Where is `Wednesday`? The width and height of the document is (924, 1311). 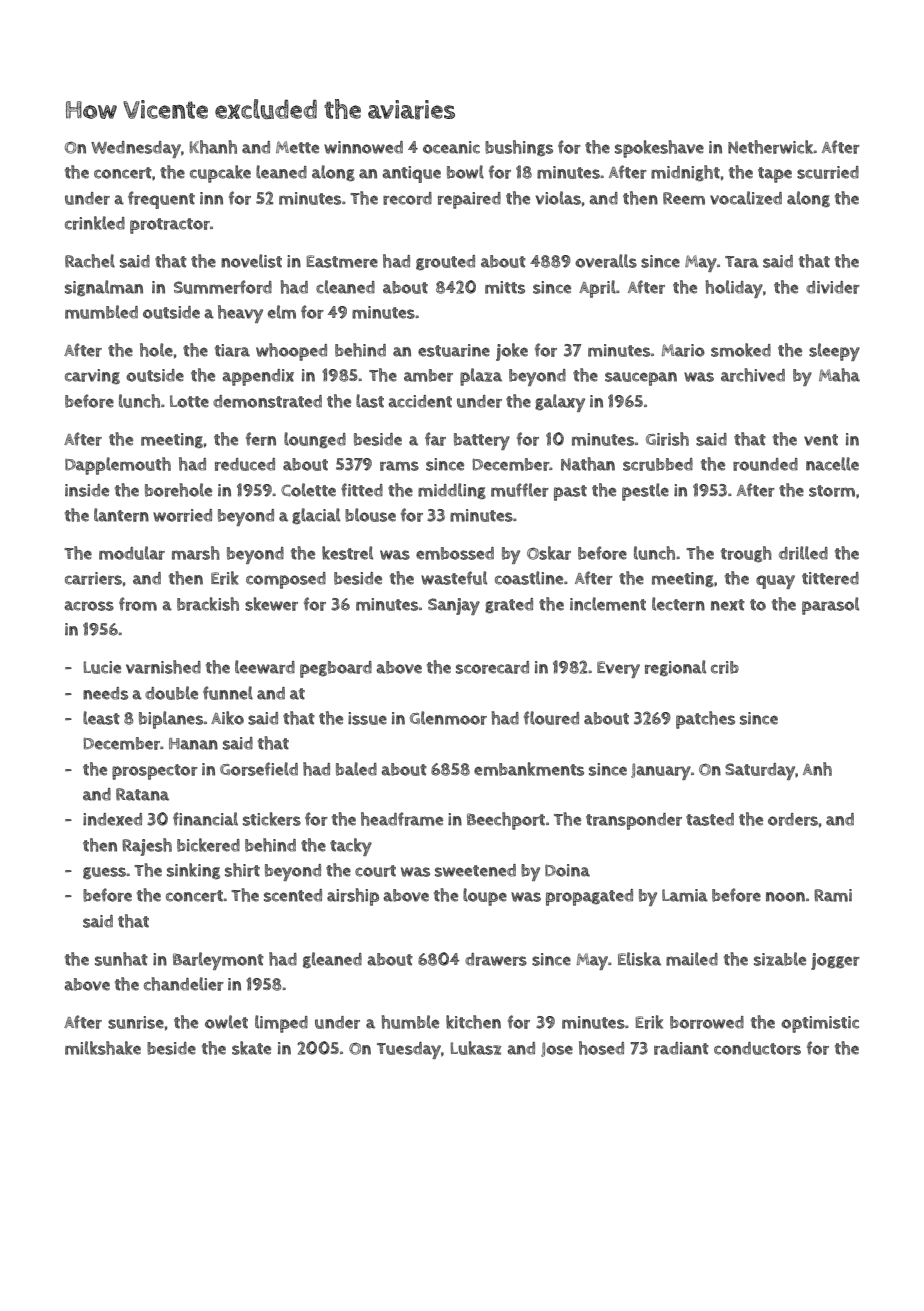 Wednesday is located at coordinates (136, 149).
